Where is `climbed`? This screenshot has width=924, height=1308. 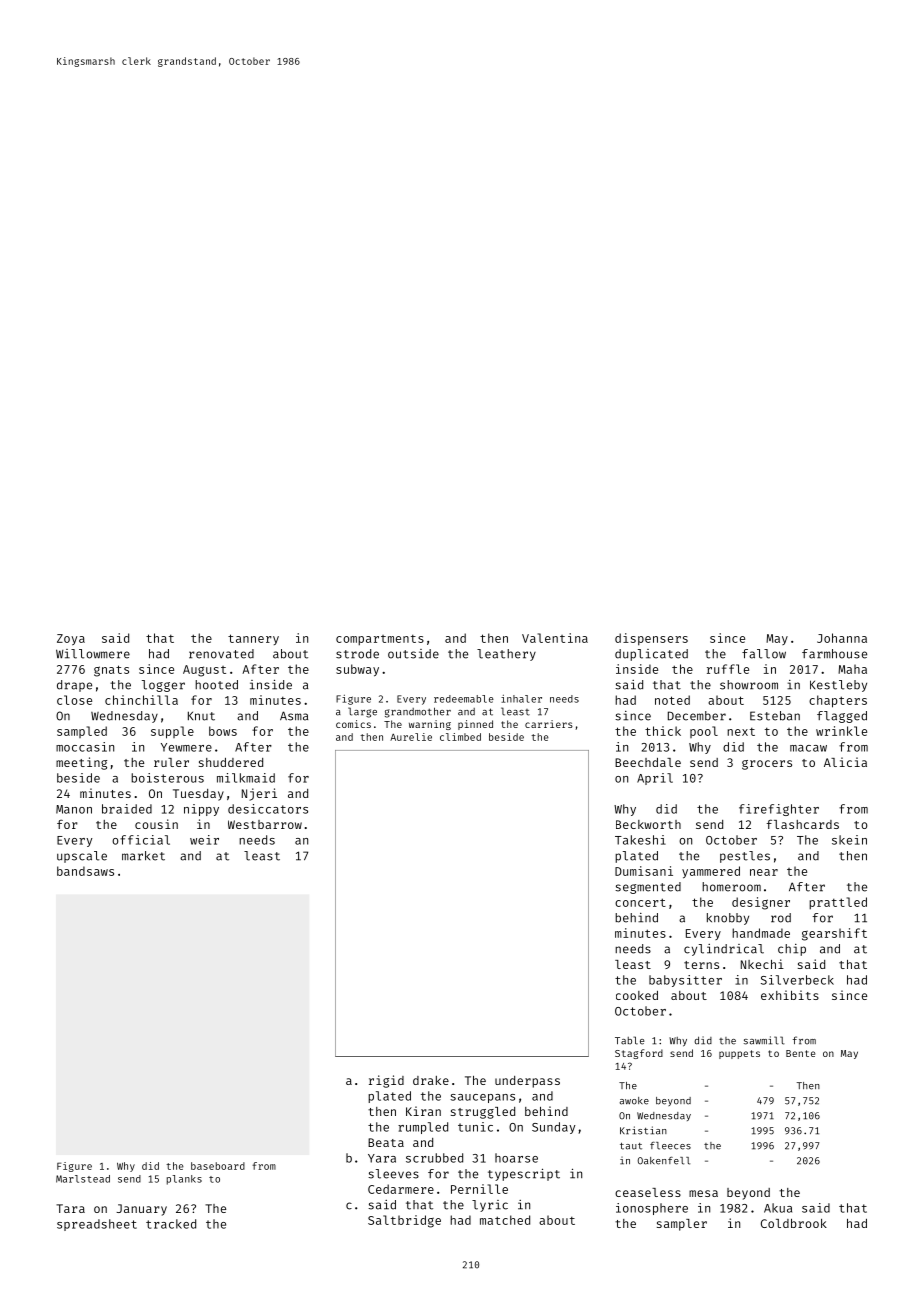 climbed is located at coordinates (460, 737).
